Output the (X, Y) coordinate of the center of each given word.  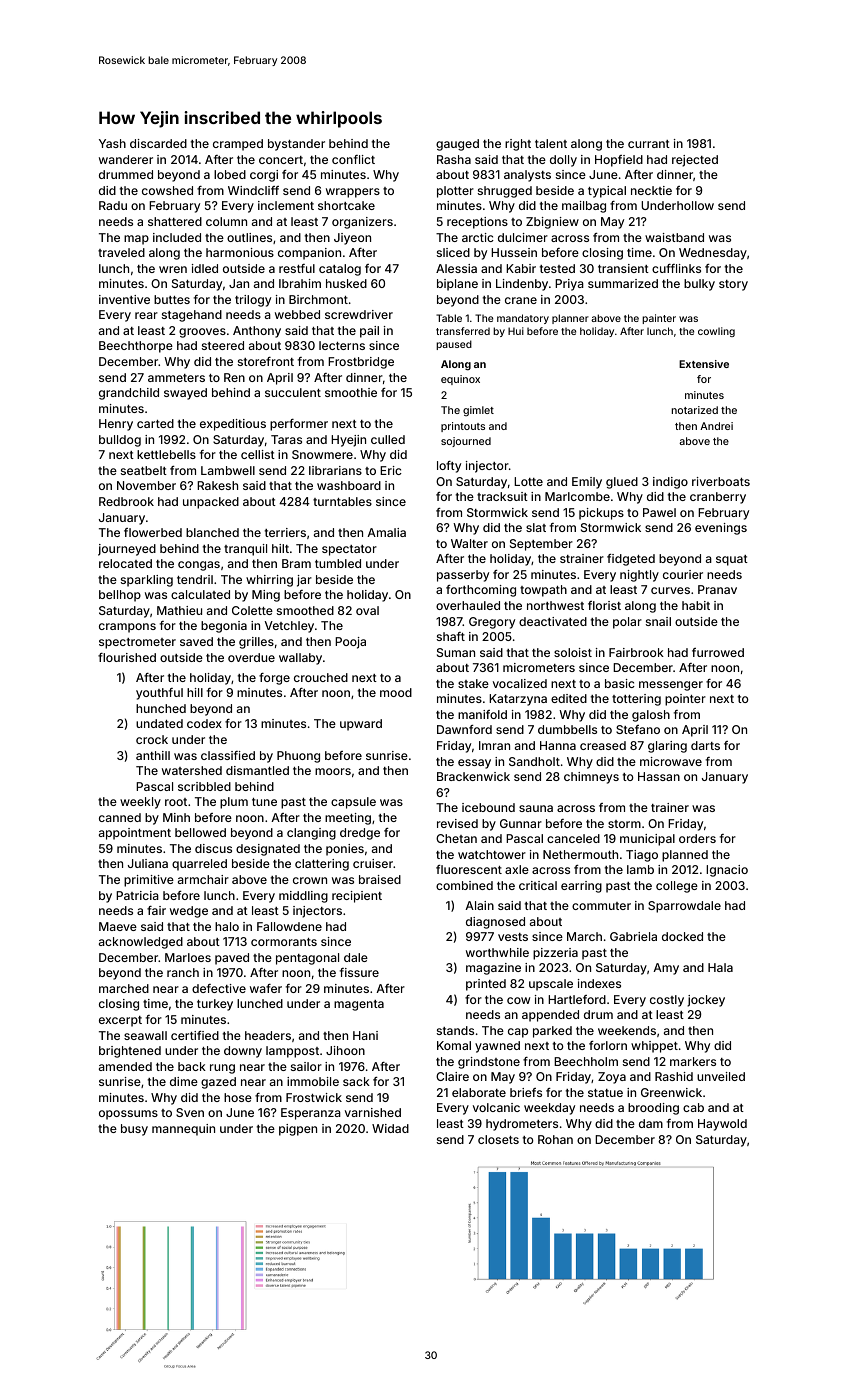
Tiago (642, 856)
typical (607, 192)
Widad (390, 1128)
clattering (322, 865)
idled (205, 268)
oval (367, 610)
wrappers (353, 193)
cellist (258, 454)
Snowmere (322, 454)
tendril (195, 579)
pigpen (298, 1130)
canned (120, 817)
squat (732, 560)
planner (570, 319)
